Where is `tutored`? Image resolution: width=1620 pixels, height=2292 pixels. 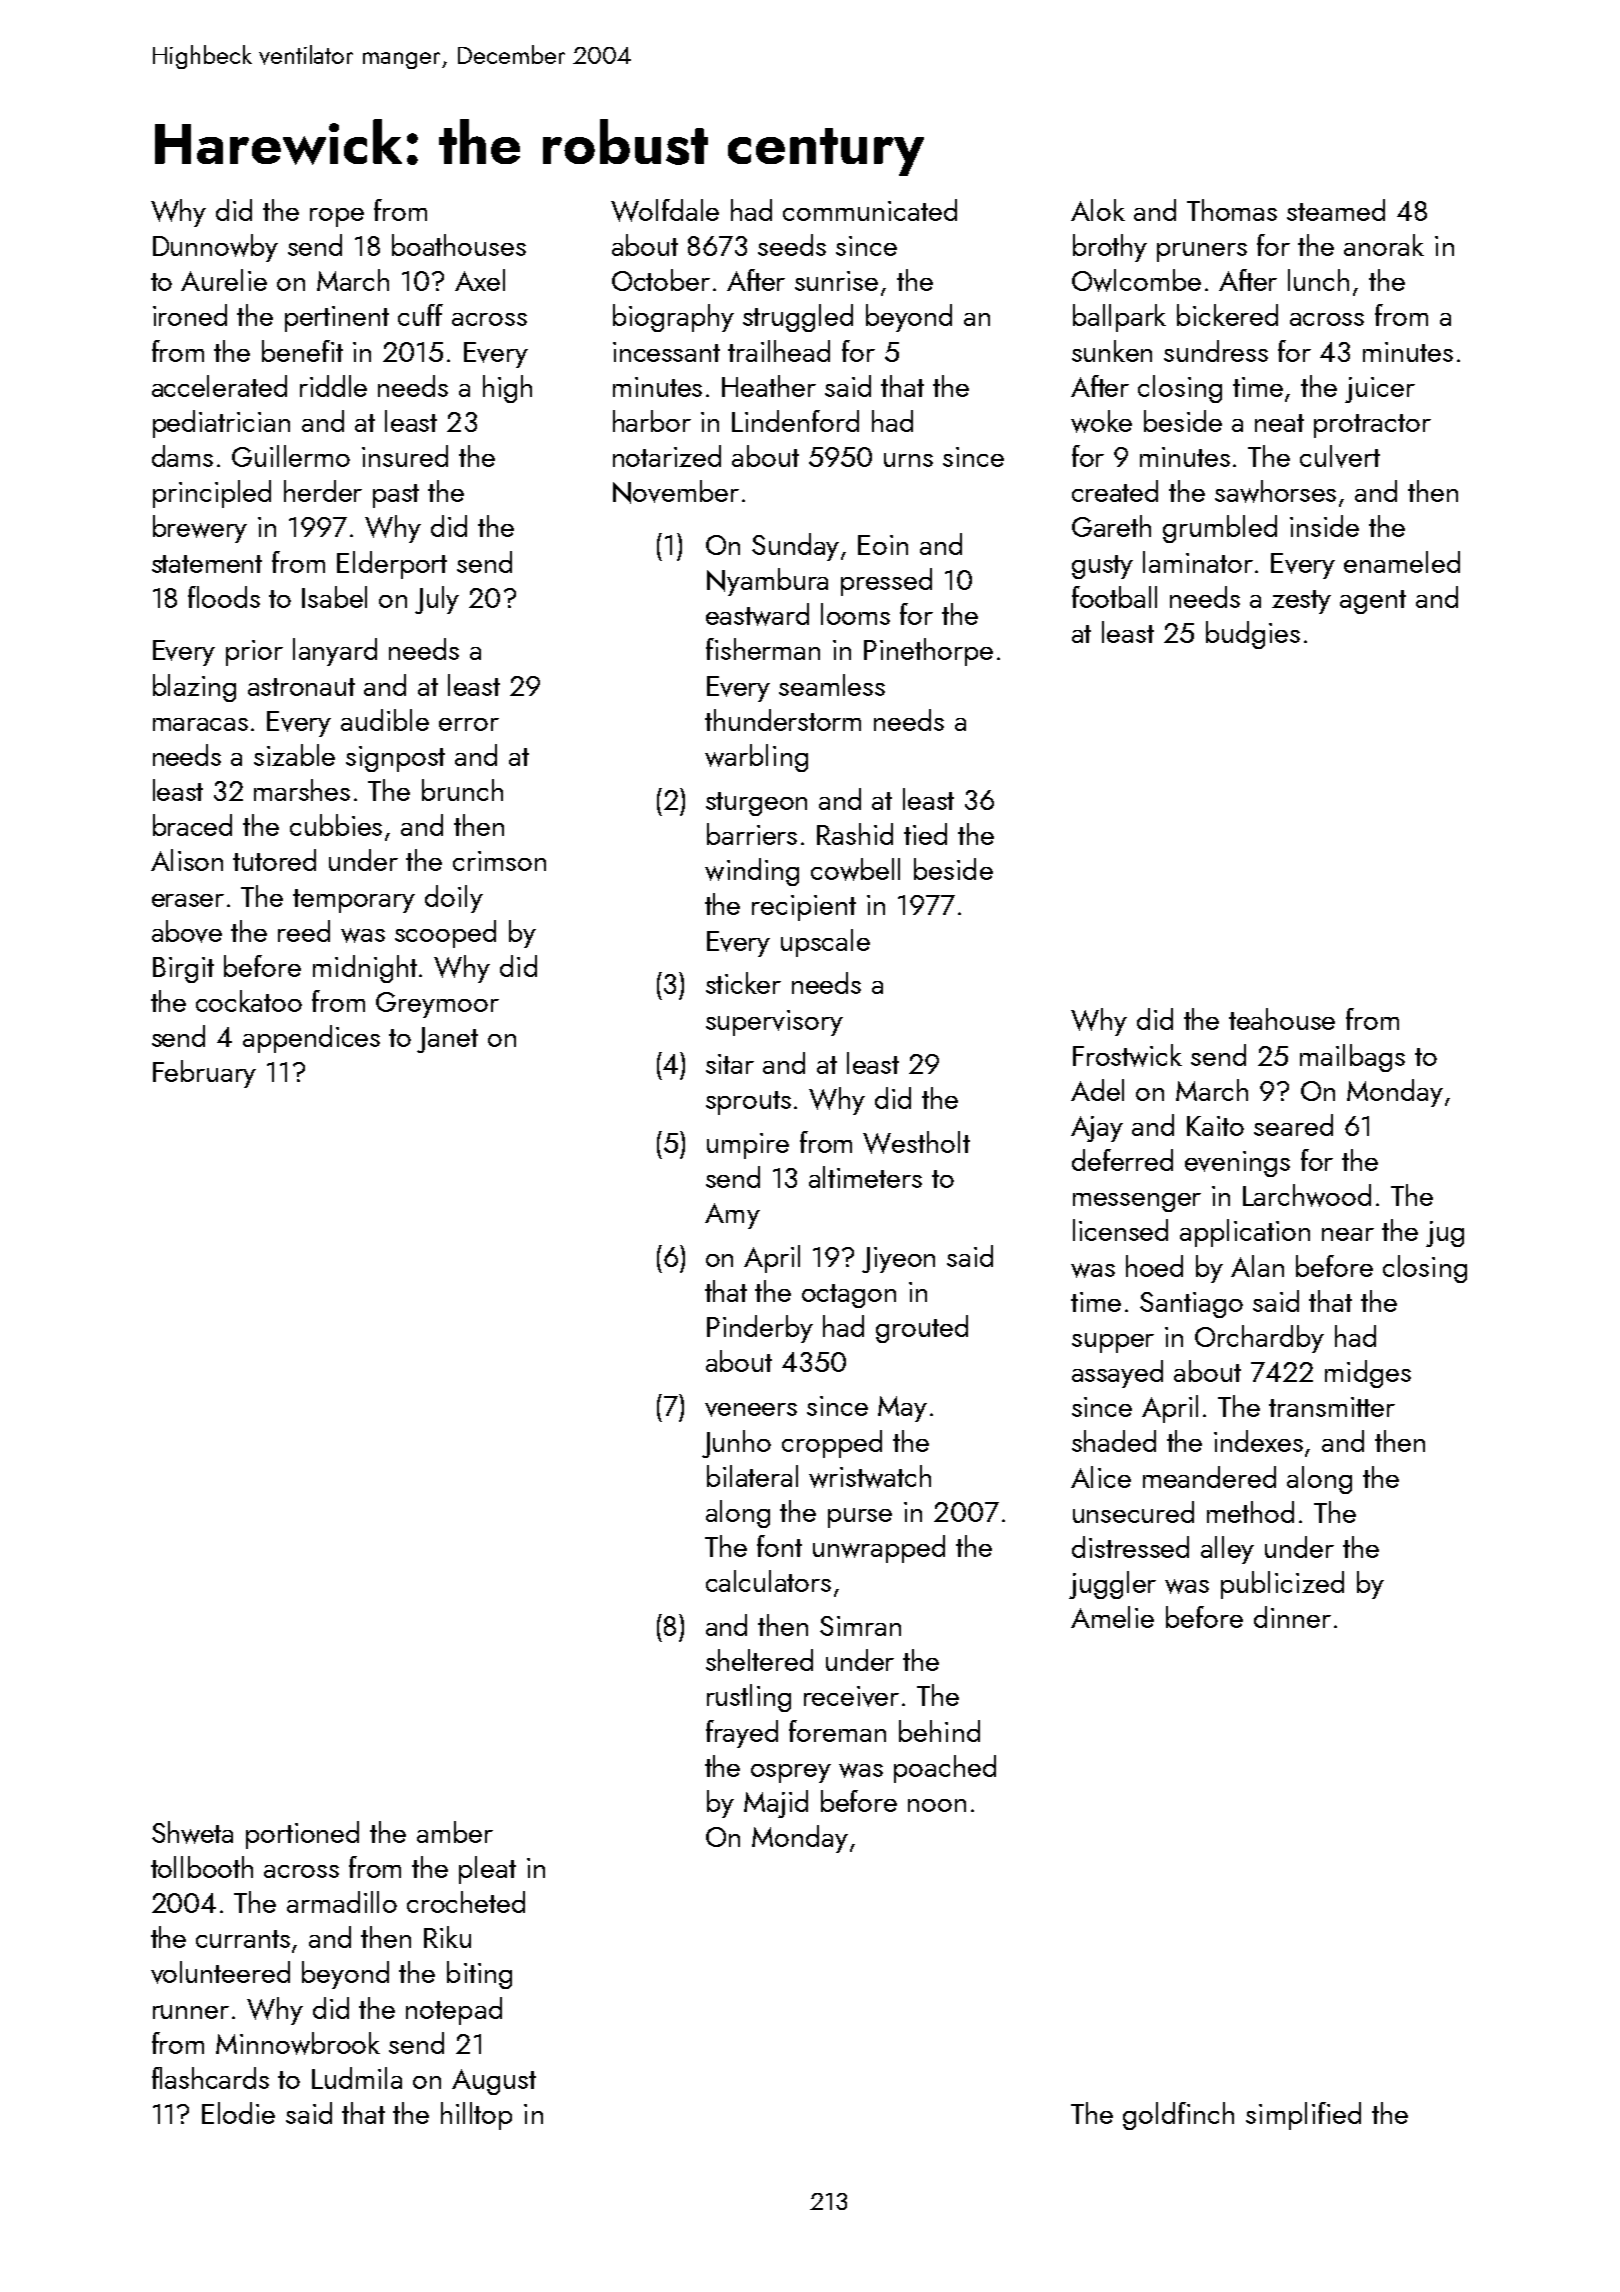 tutored is located at coordinates (274, 860).
